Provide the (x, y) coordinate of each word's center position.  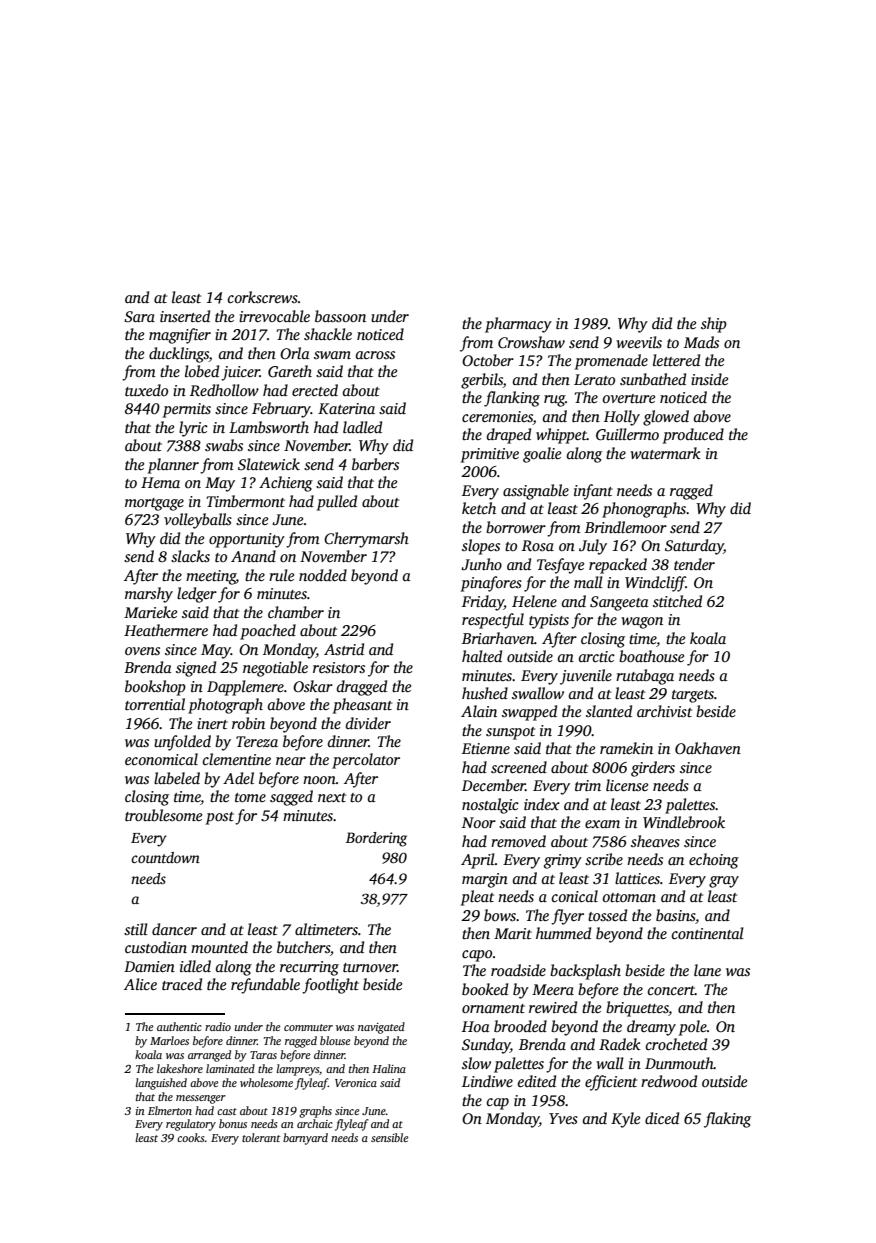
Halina (389, 1068)
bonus (233, 1123)
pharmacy (518, 325)
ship (714, 325)
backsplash (585, 972)
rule (281, 575)
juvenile (586, 677)
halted (482, 656)
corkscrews (263, 297)
